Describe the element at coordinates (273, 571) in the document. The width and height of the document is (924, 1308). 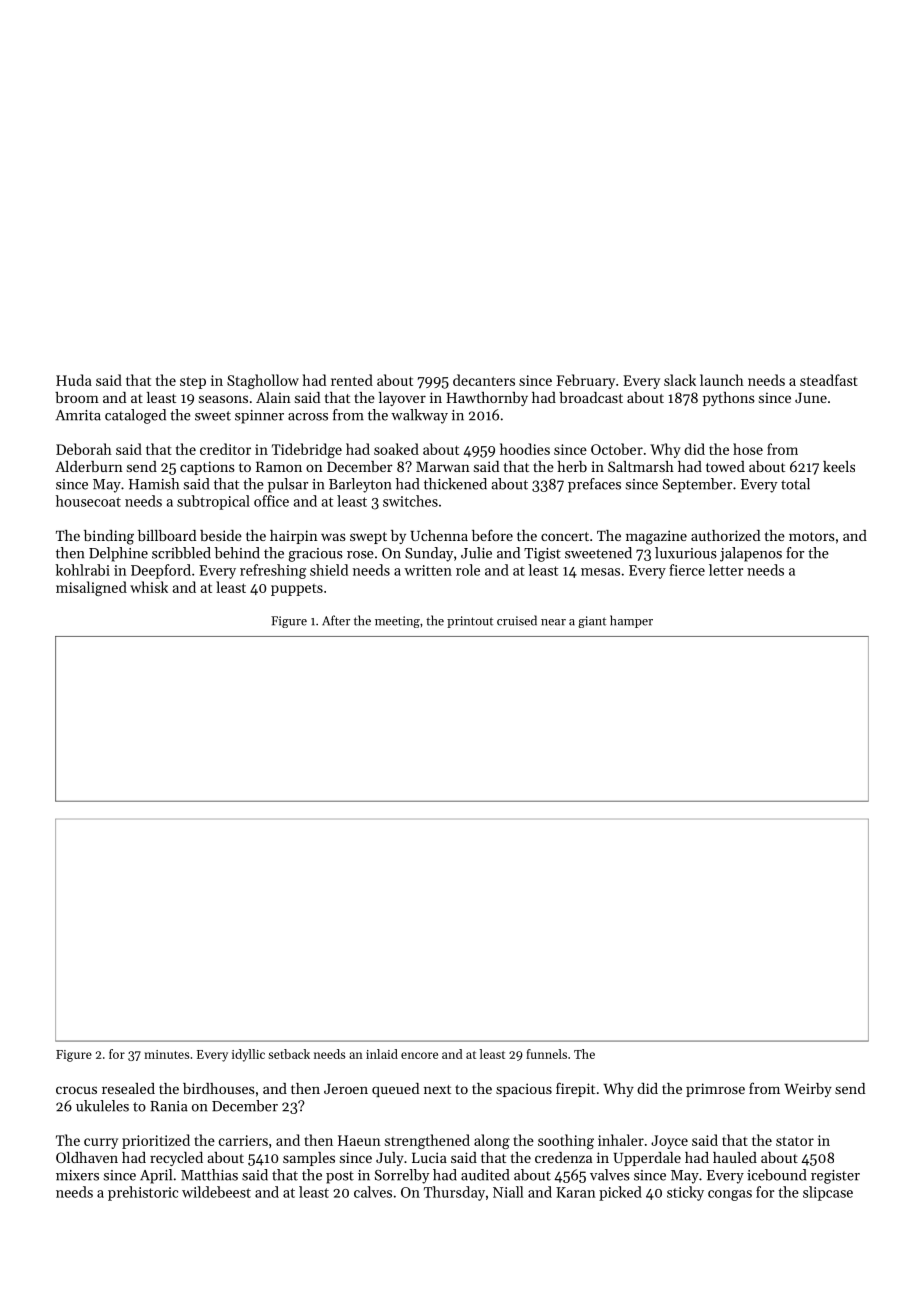
I see `refreshing` at that location.
